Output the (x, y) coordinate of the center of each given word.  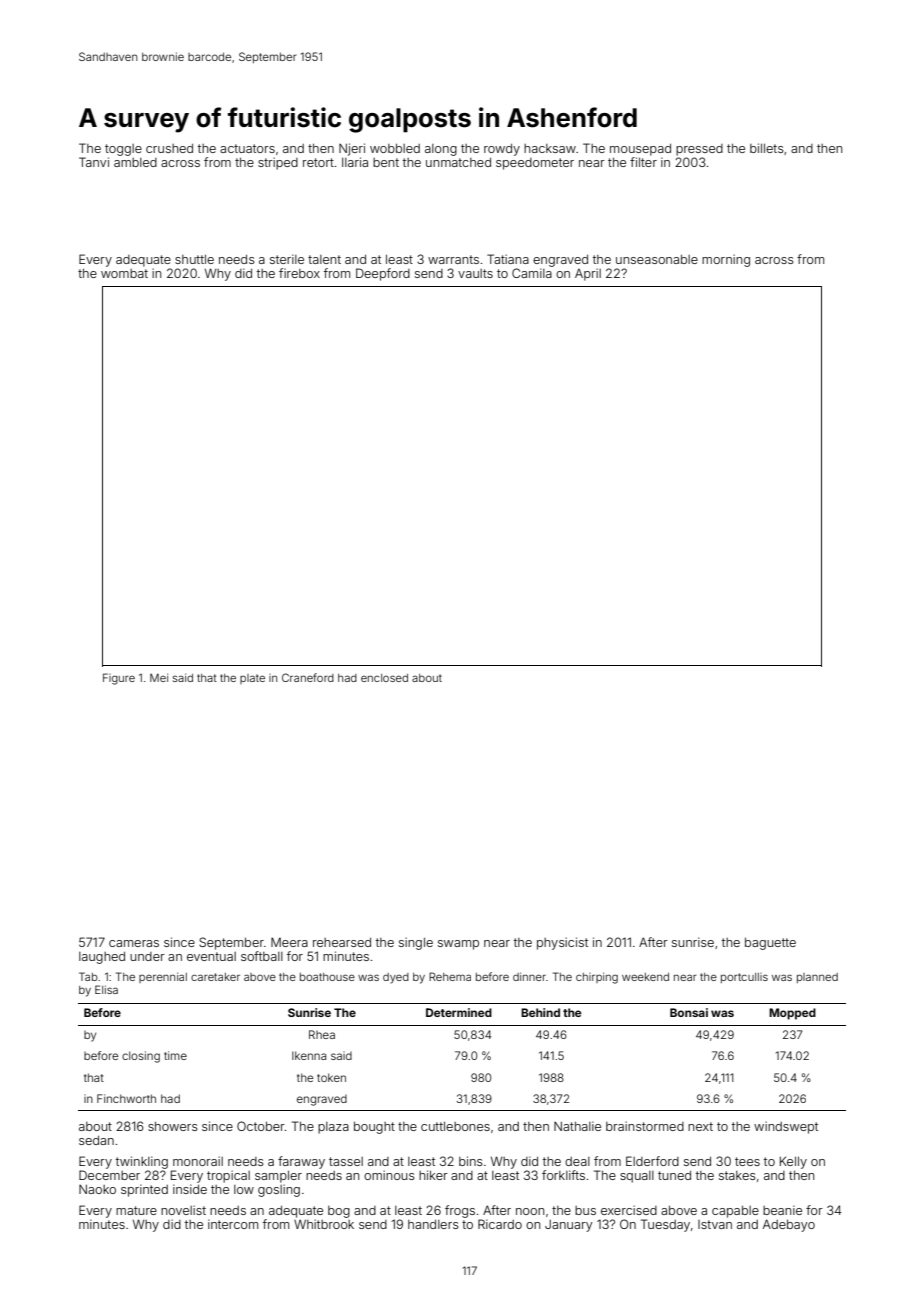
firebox (299, 273)
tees (747, 1161)
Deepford (383, 274)
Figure (119, 679)
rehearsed (342, 942)
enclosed (384, 678)
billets (767, 148)
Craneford (308, 677)
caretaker (215, 977)
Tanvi (94, 162)
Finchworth (126, 1098)
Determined (459, 1012)
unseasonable (657, 259)
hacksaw (550, 148)
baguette (770, 944)
